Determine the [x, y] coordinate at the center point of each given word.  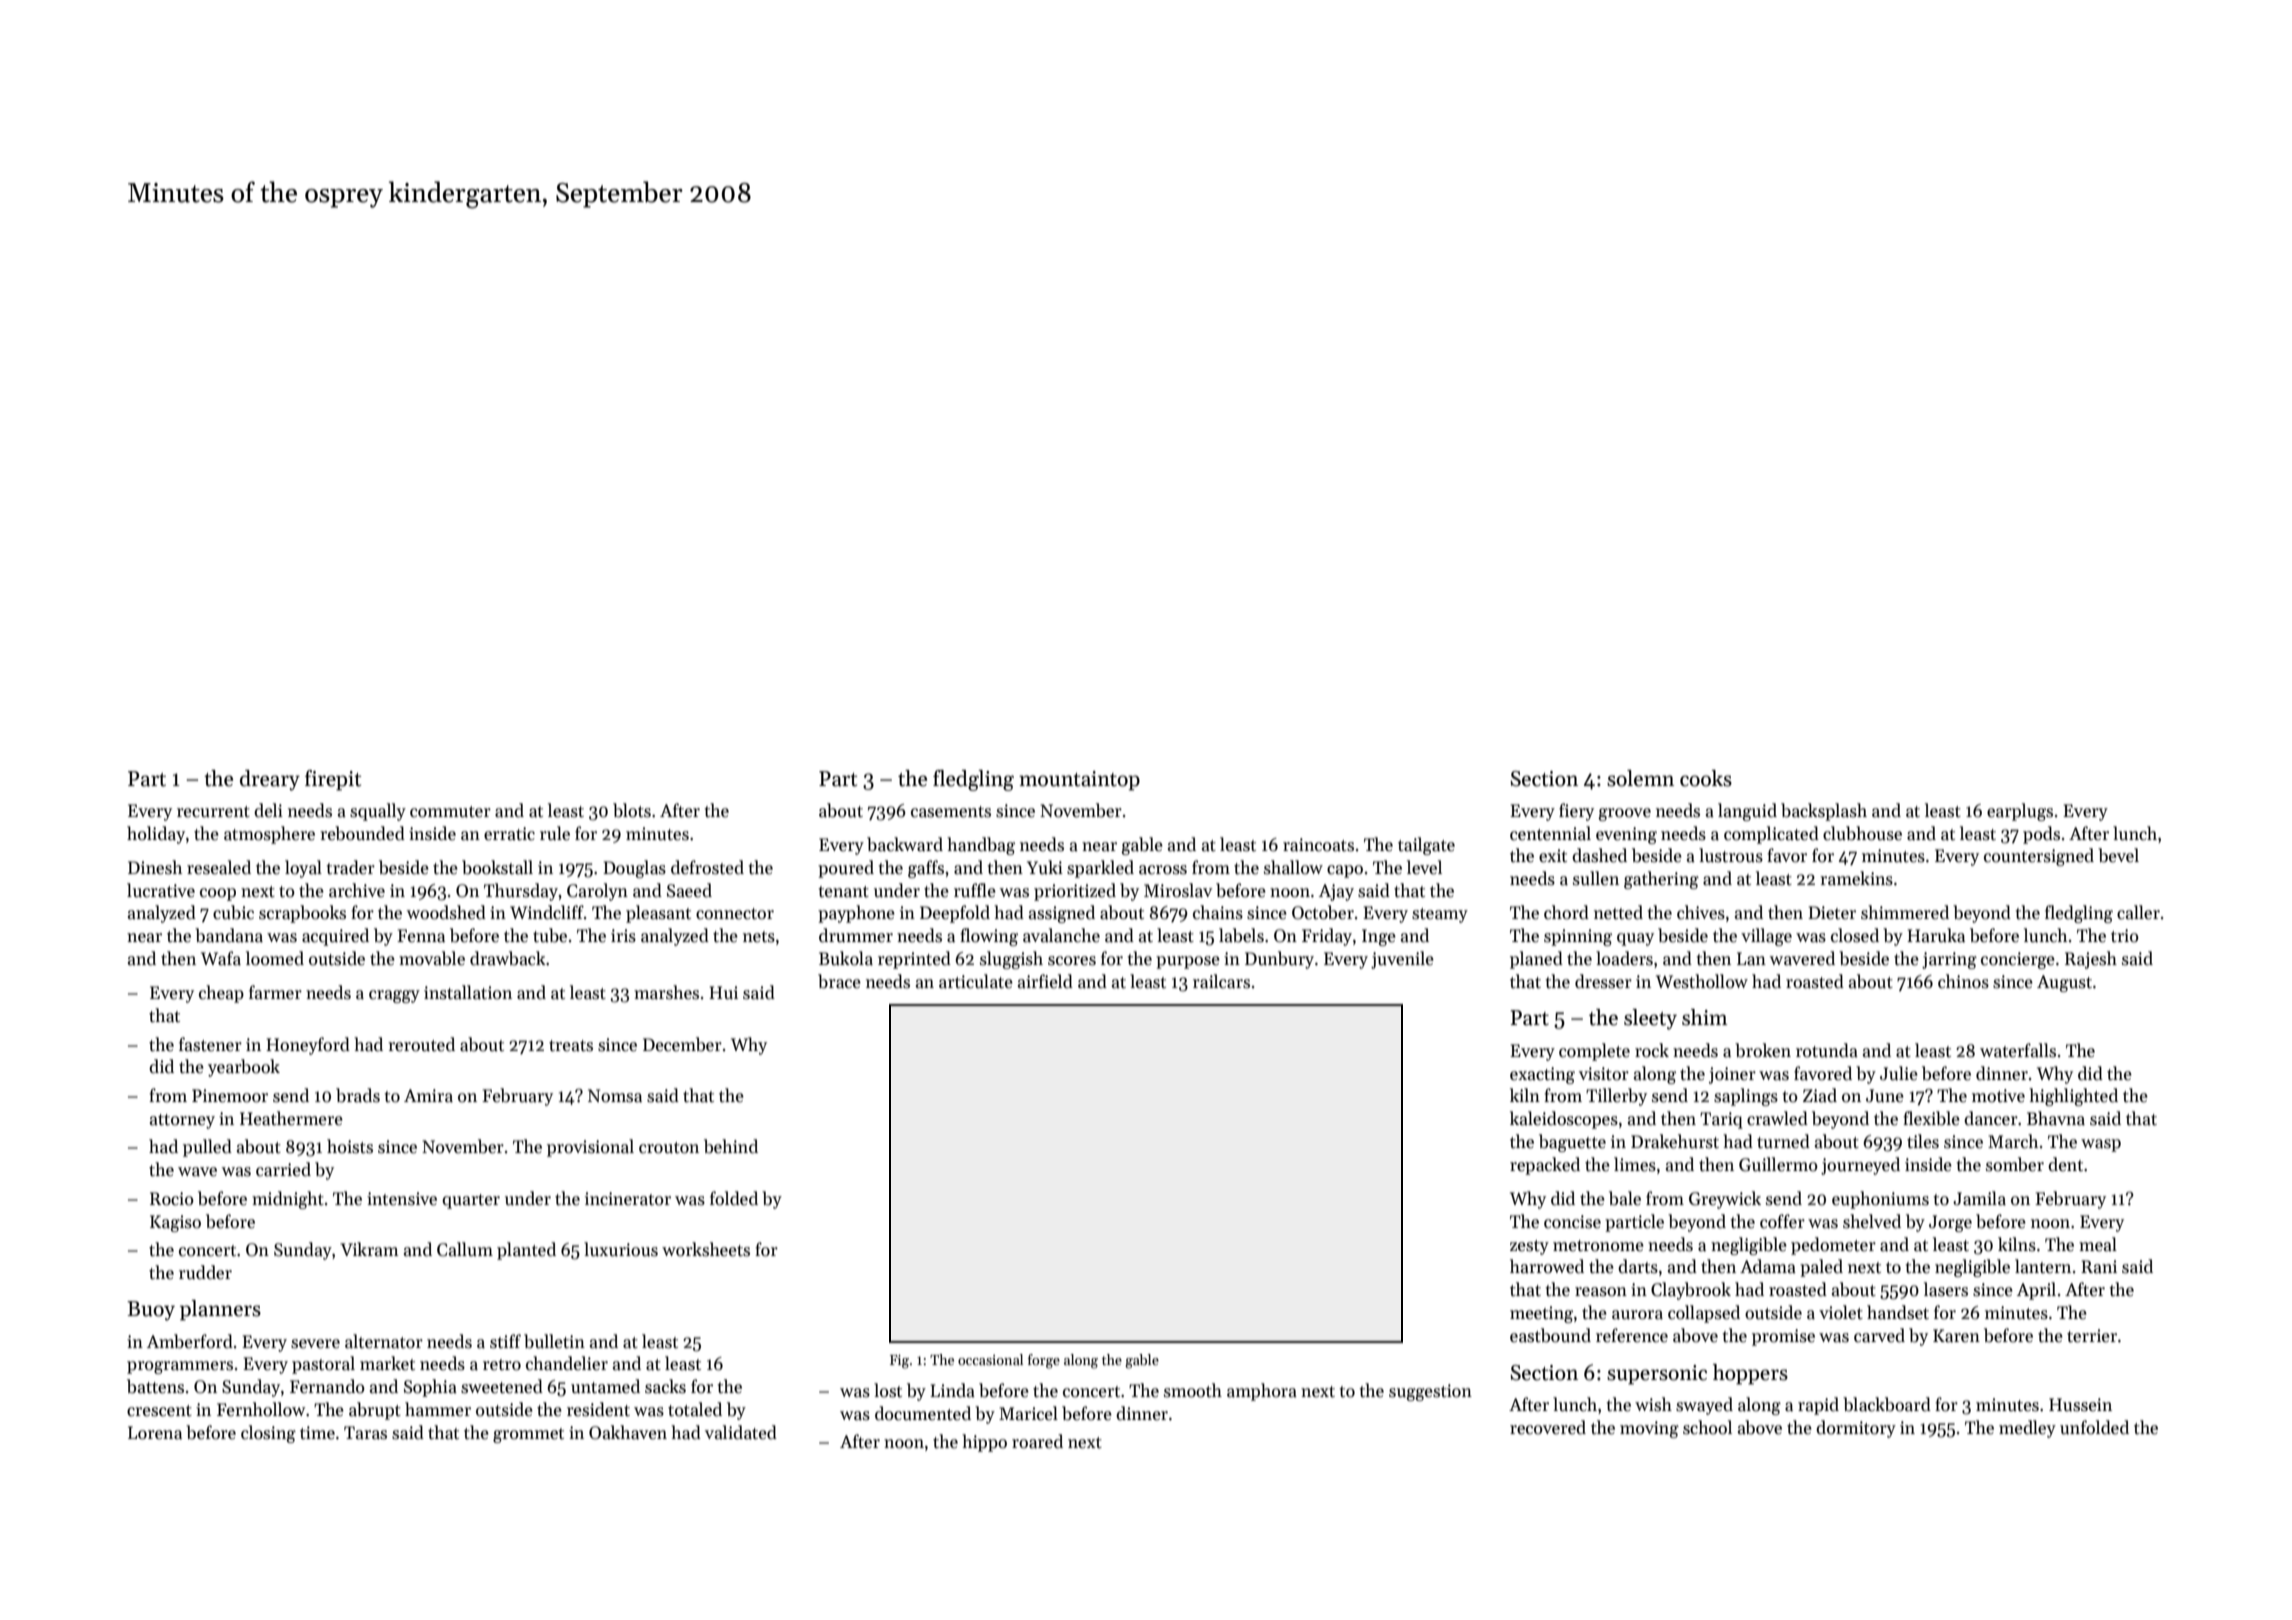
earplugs [2020, 812]
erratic [509, 834]
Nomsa [615, 1096]
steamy [1440, 915]
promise [1783, 1337]
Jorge [1950, 1223]
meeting [1541, 1314]
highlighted [2073, 1097]
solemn [1640, 778]
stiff [505, 1341]
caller [2138, 912]
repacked [1545, 1166]
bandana [229, 935]
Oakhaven [628, 1432]
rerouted [421, 1044]
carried [283, 1169]
